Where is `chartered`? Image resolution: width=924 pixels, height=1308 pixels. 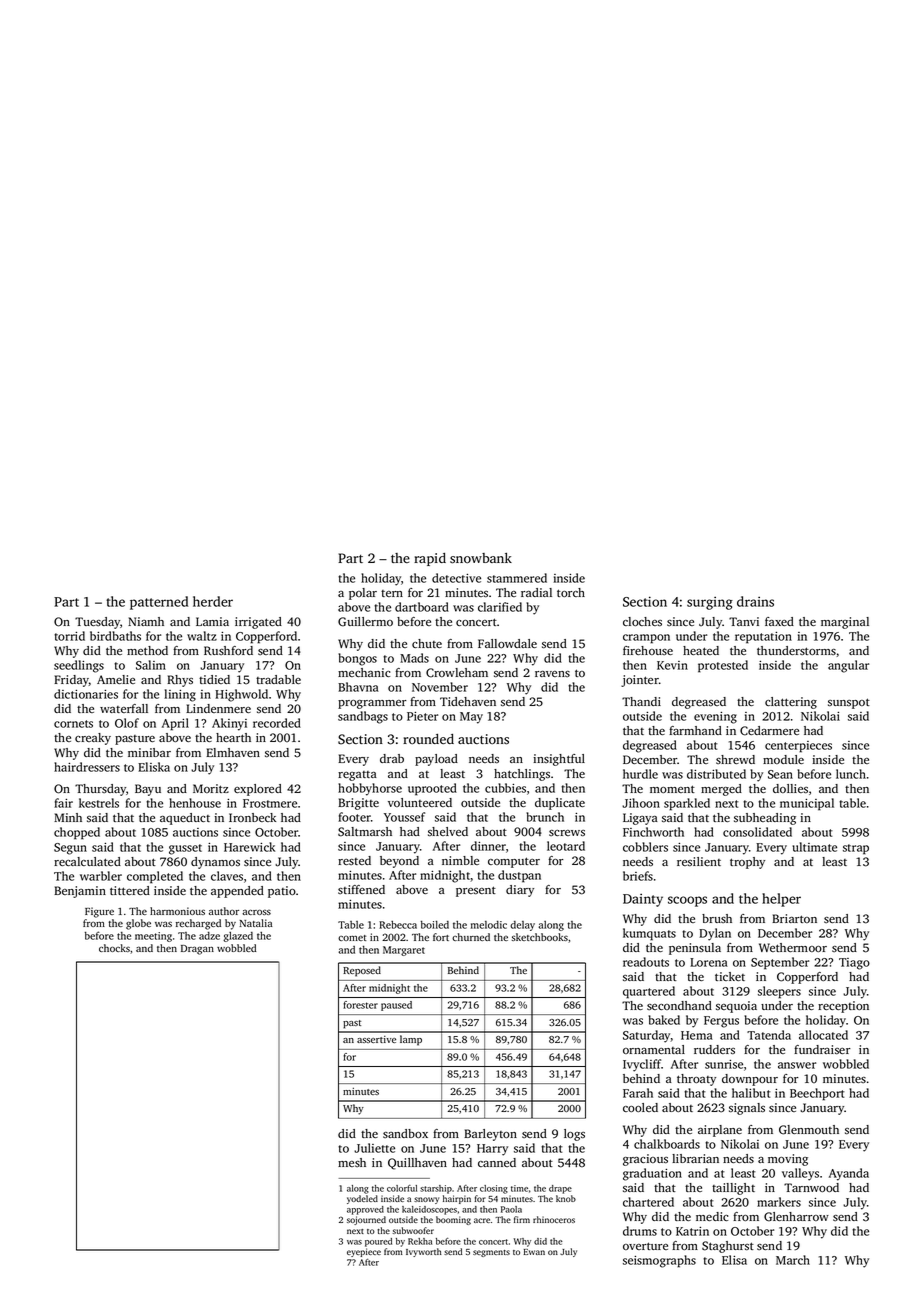 chartered is located at coordinates (648, 1202).
